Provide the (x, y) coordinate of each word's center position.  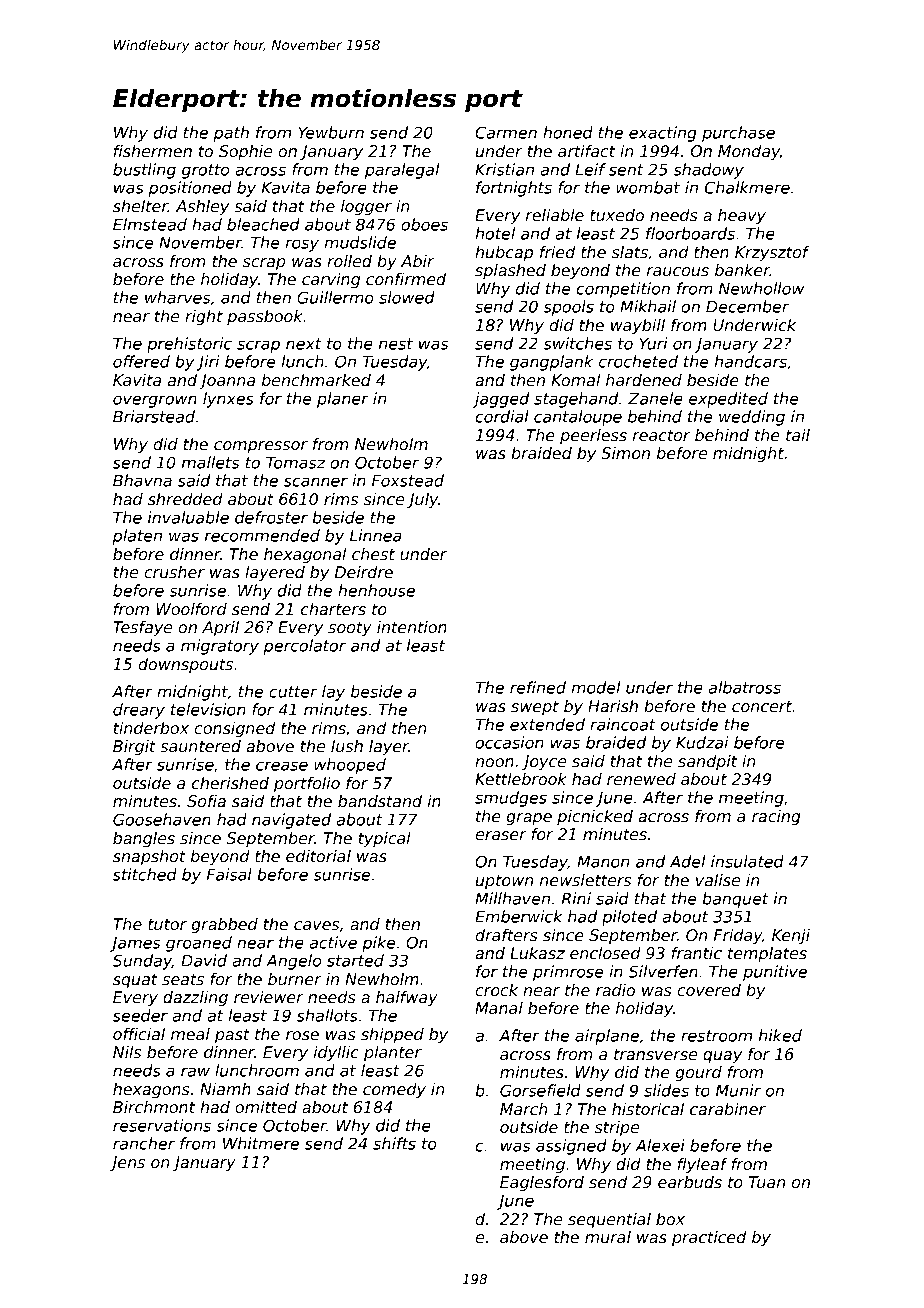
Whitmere (261, 1143)
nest (396, 344)
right (204, 317)
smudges (511, 799)
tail (798, 435)
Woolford (192, 609)
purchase (738, 134)
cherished (230, 783)
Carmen (506, 132)
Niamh (225, 1089)
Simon (625, 453)
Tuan (767, 1182)
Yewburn (331, 132)
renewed (641, 779)
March (524, 1109)
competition (623, 290)
